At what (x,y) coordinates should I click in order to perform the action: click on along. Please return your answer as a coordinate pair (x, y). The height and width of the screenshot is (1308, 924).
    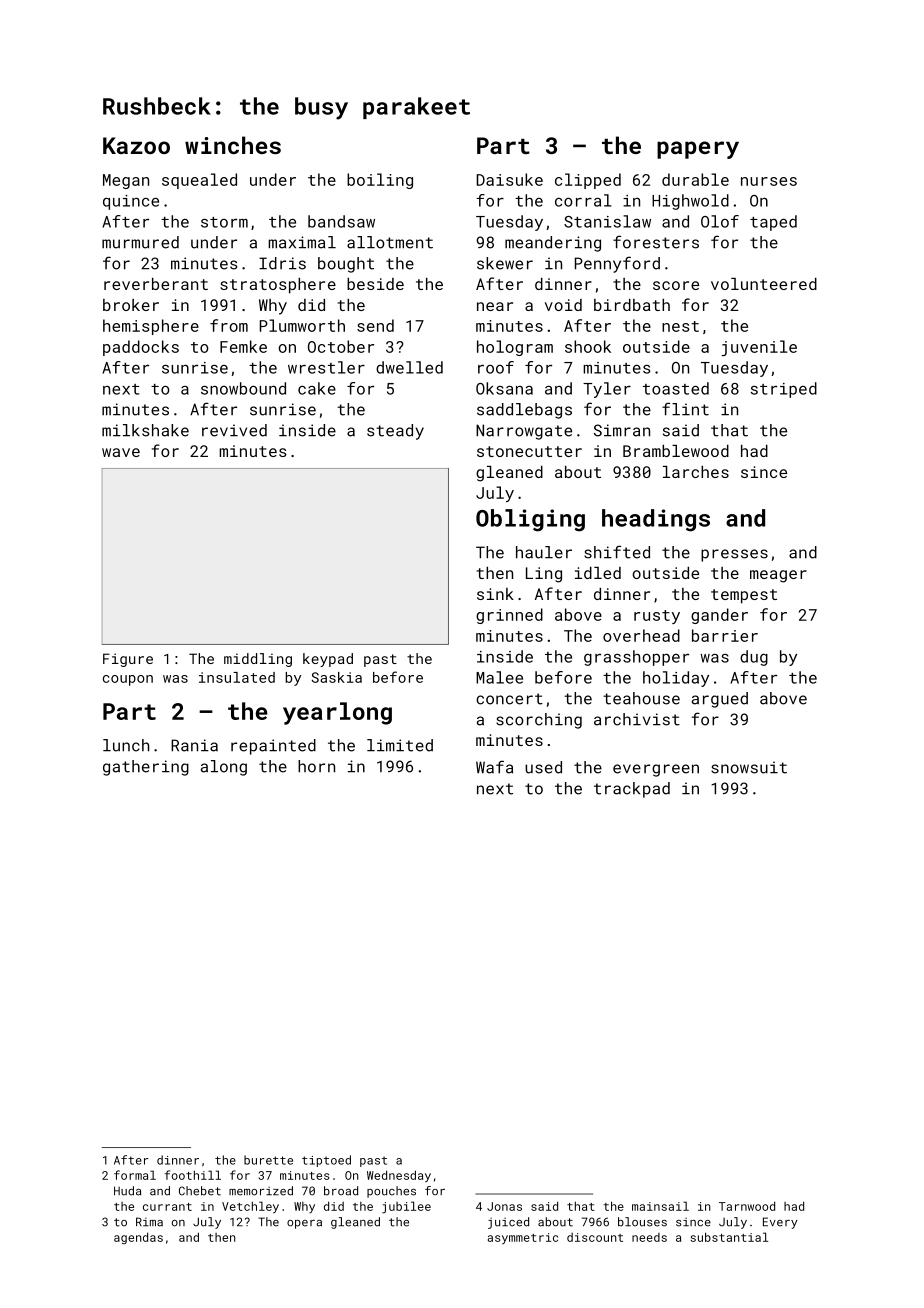
    Looking at the image, I should click on (224, 768).
